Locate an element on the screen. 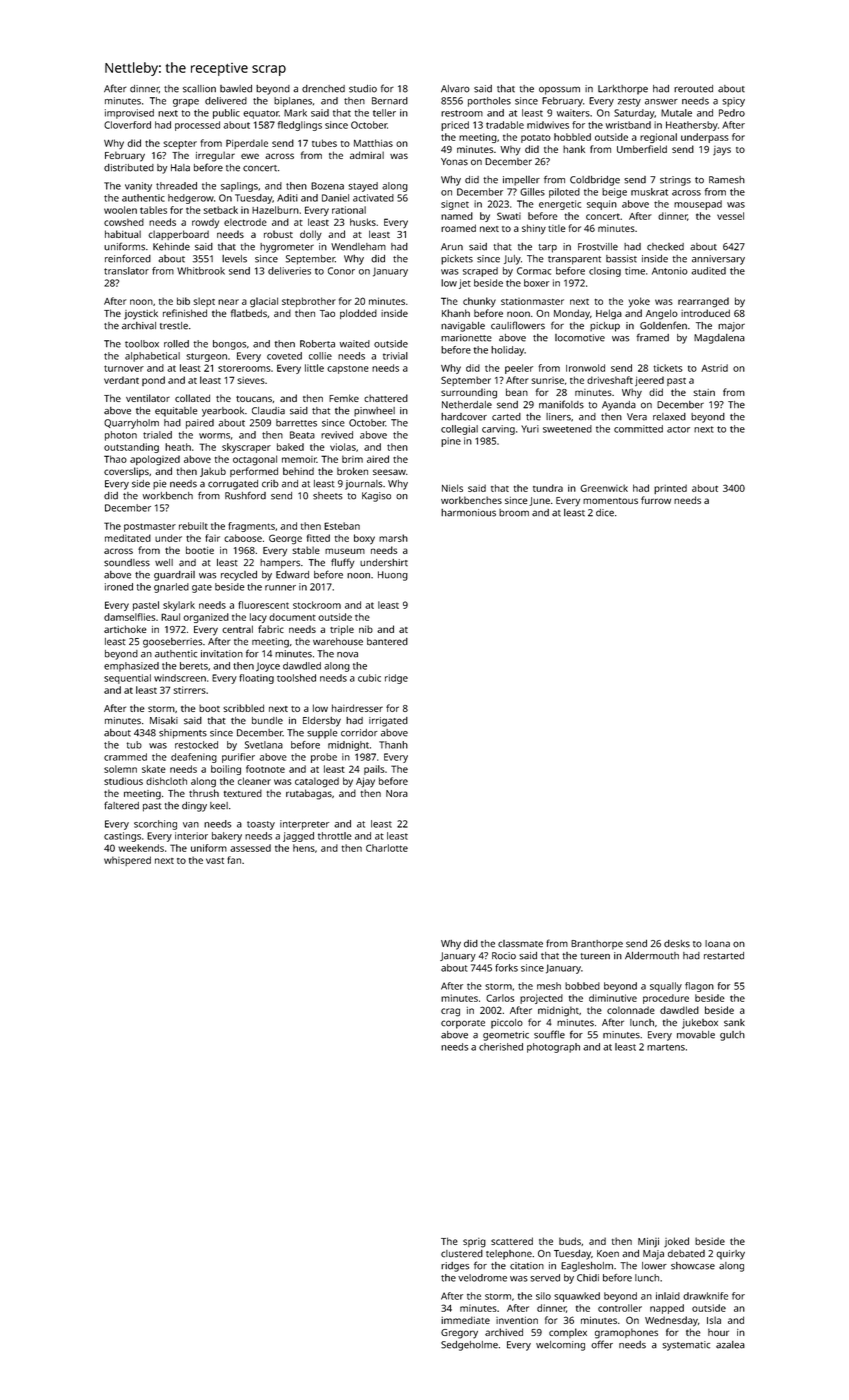 Image resolution: width=849 pixels, height=1400 pixels. jet is located at coordinates (465, 284).
